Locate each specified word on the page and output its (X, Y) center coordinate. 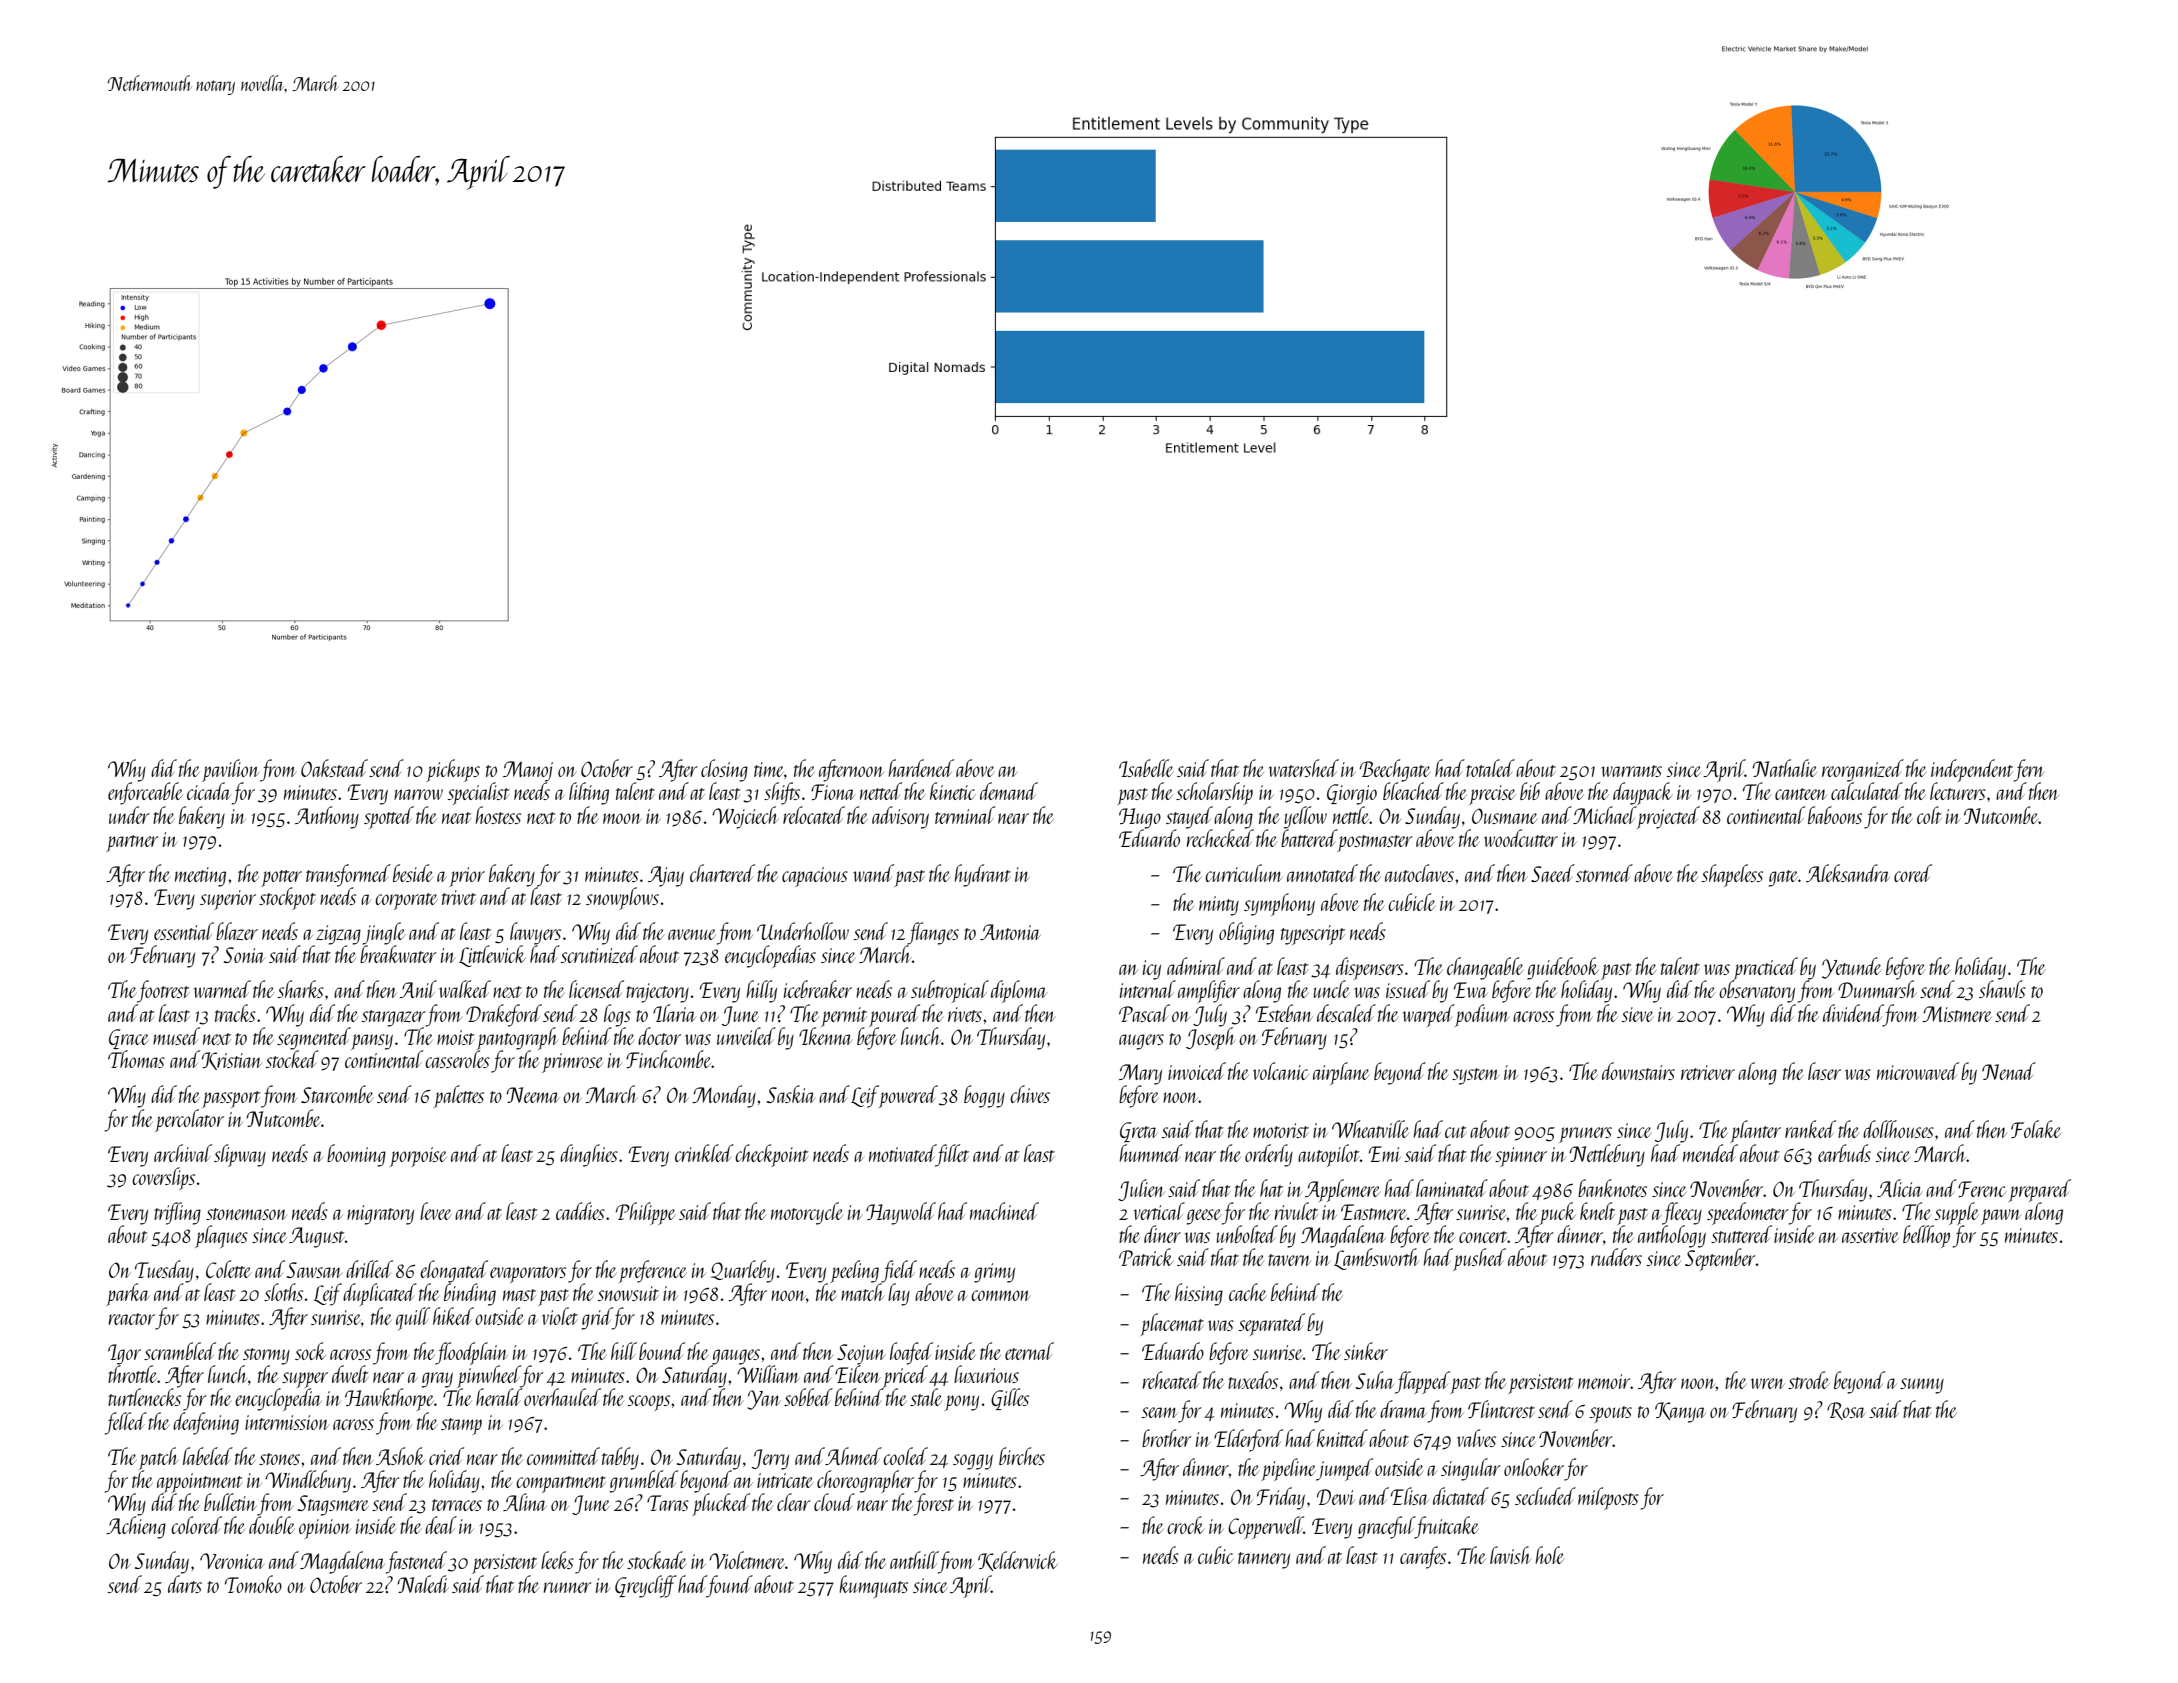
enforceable (145, 793)
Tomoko (253, 1584)
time (769, 769)
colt (1929, 815)
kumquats (873, 1586)
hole (1550, 1555)
